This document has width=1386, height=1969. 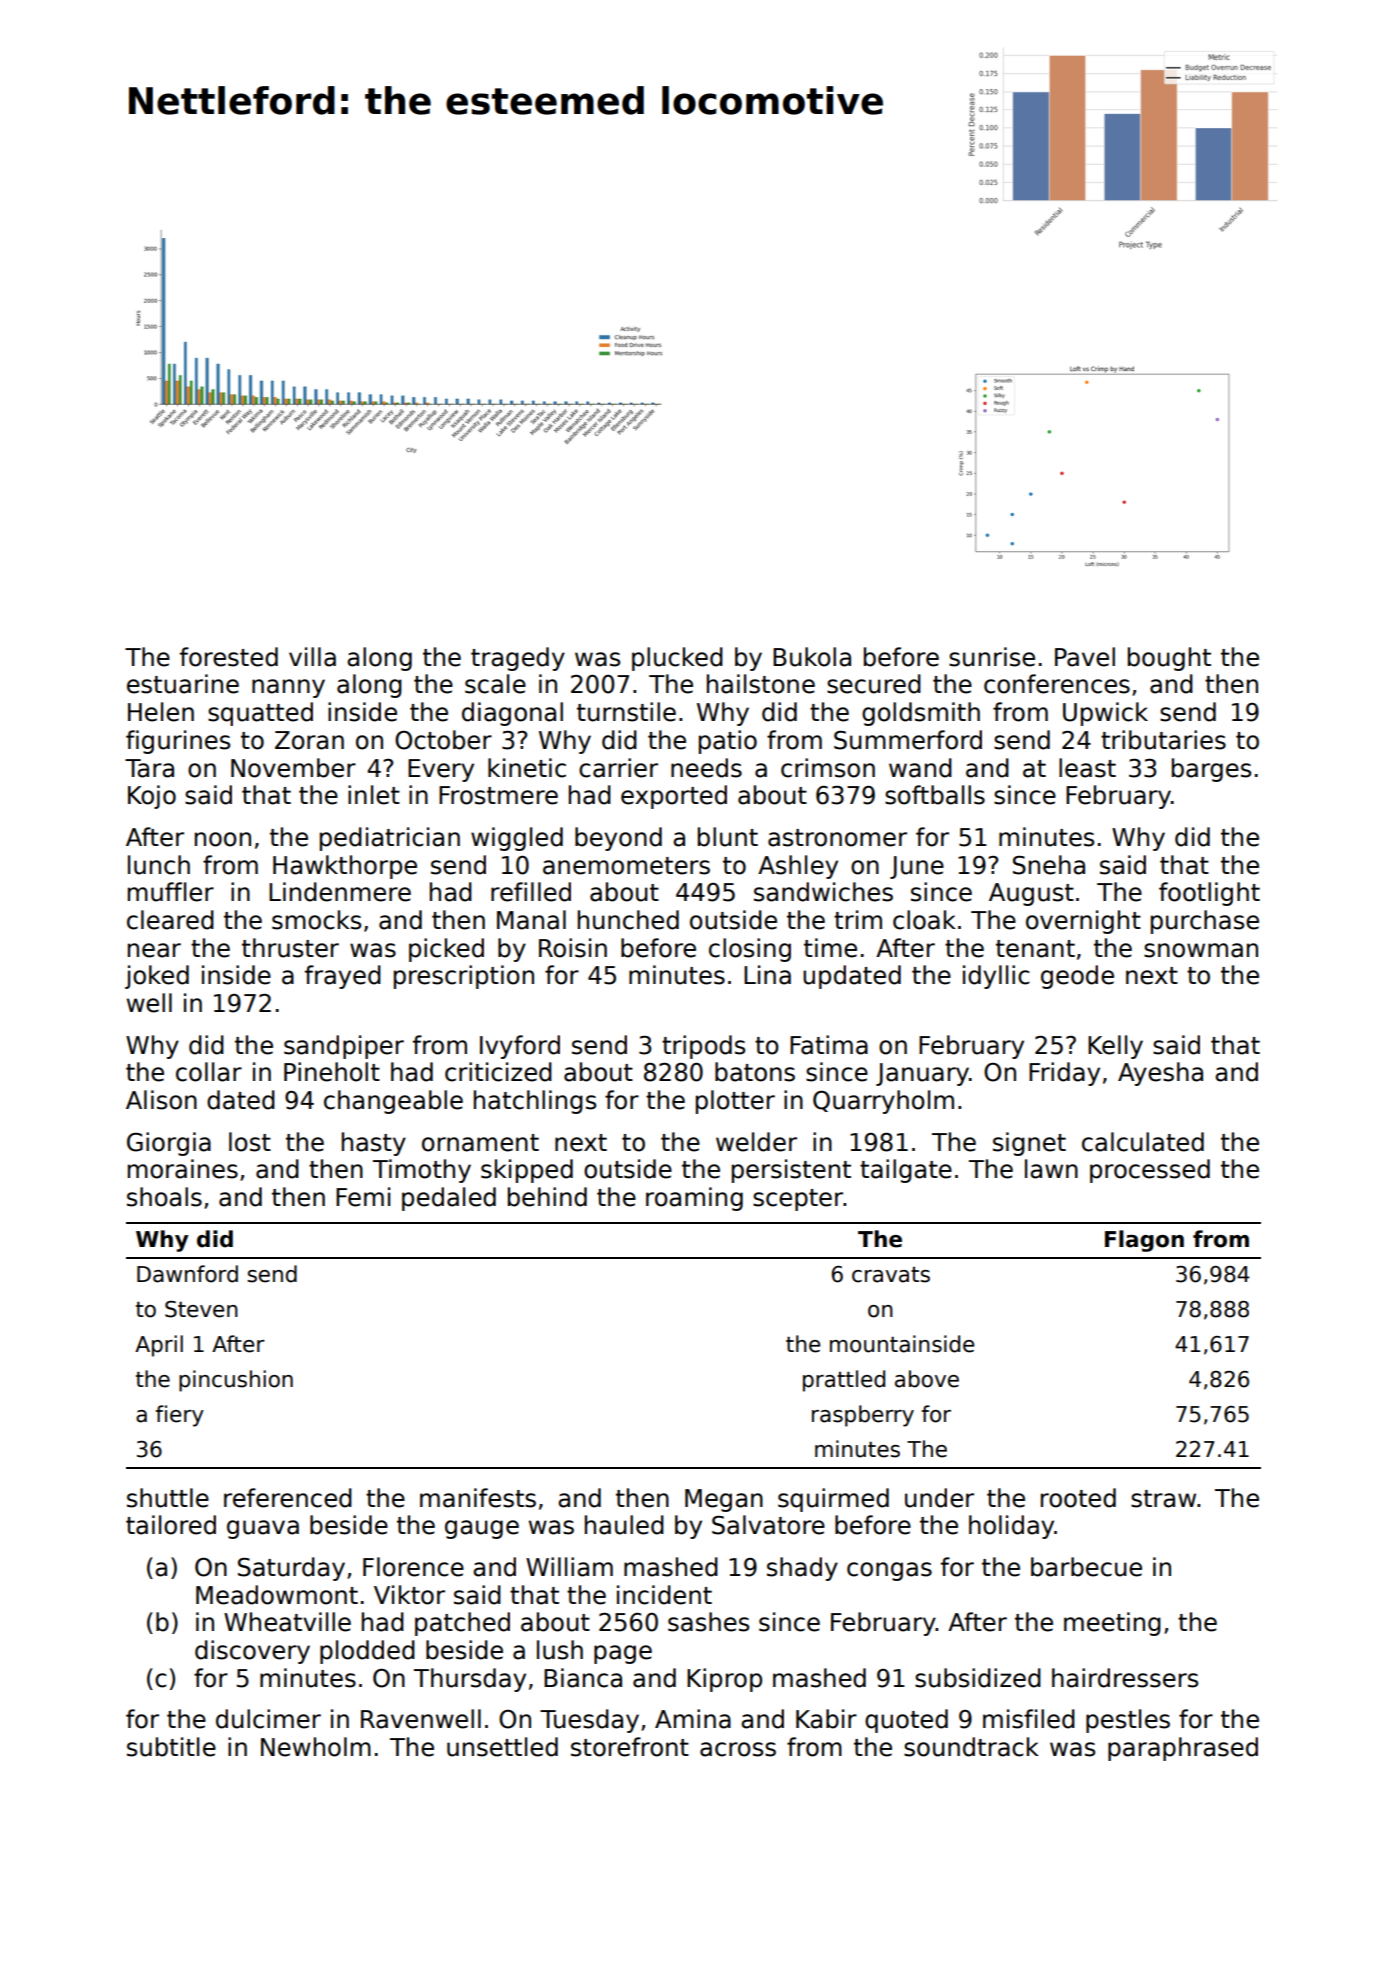 I want to click on straw, so click(x=1163, y=1499).
